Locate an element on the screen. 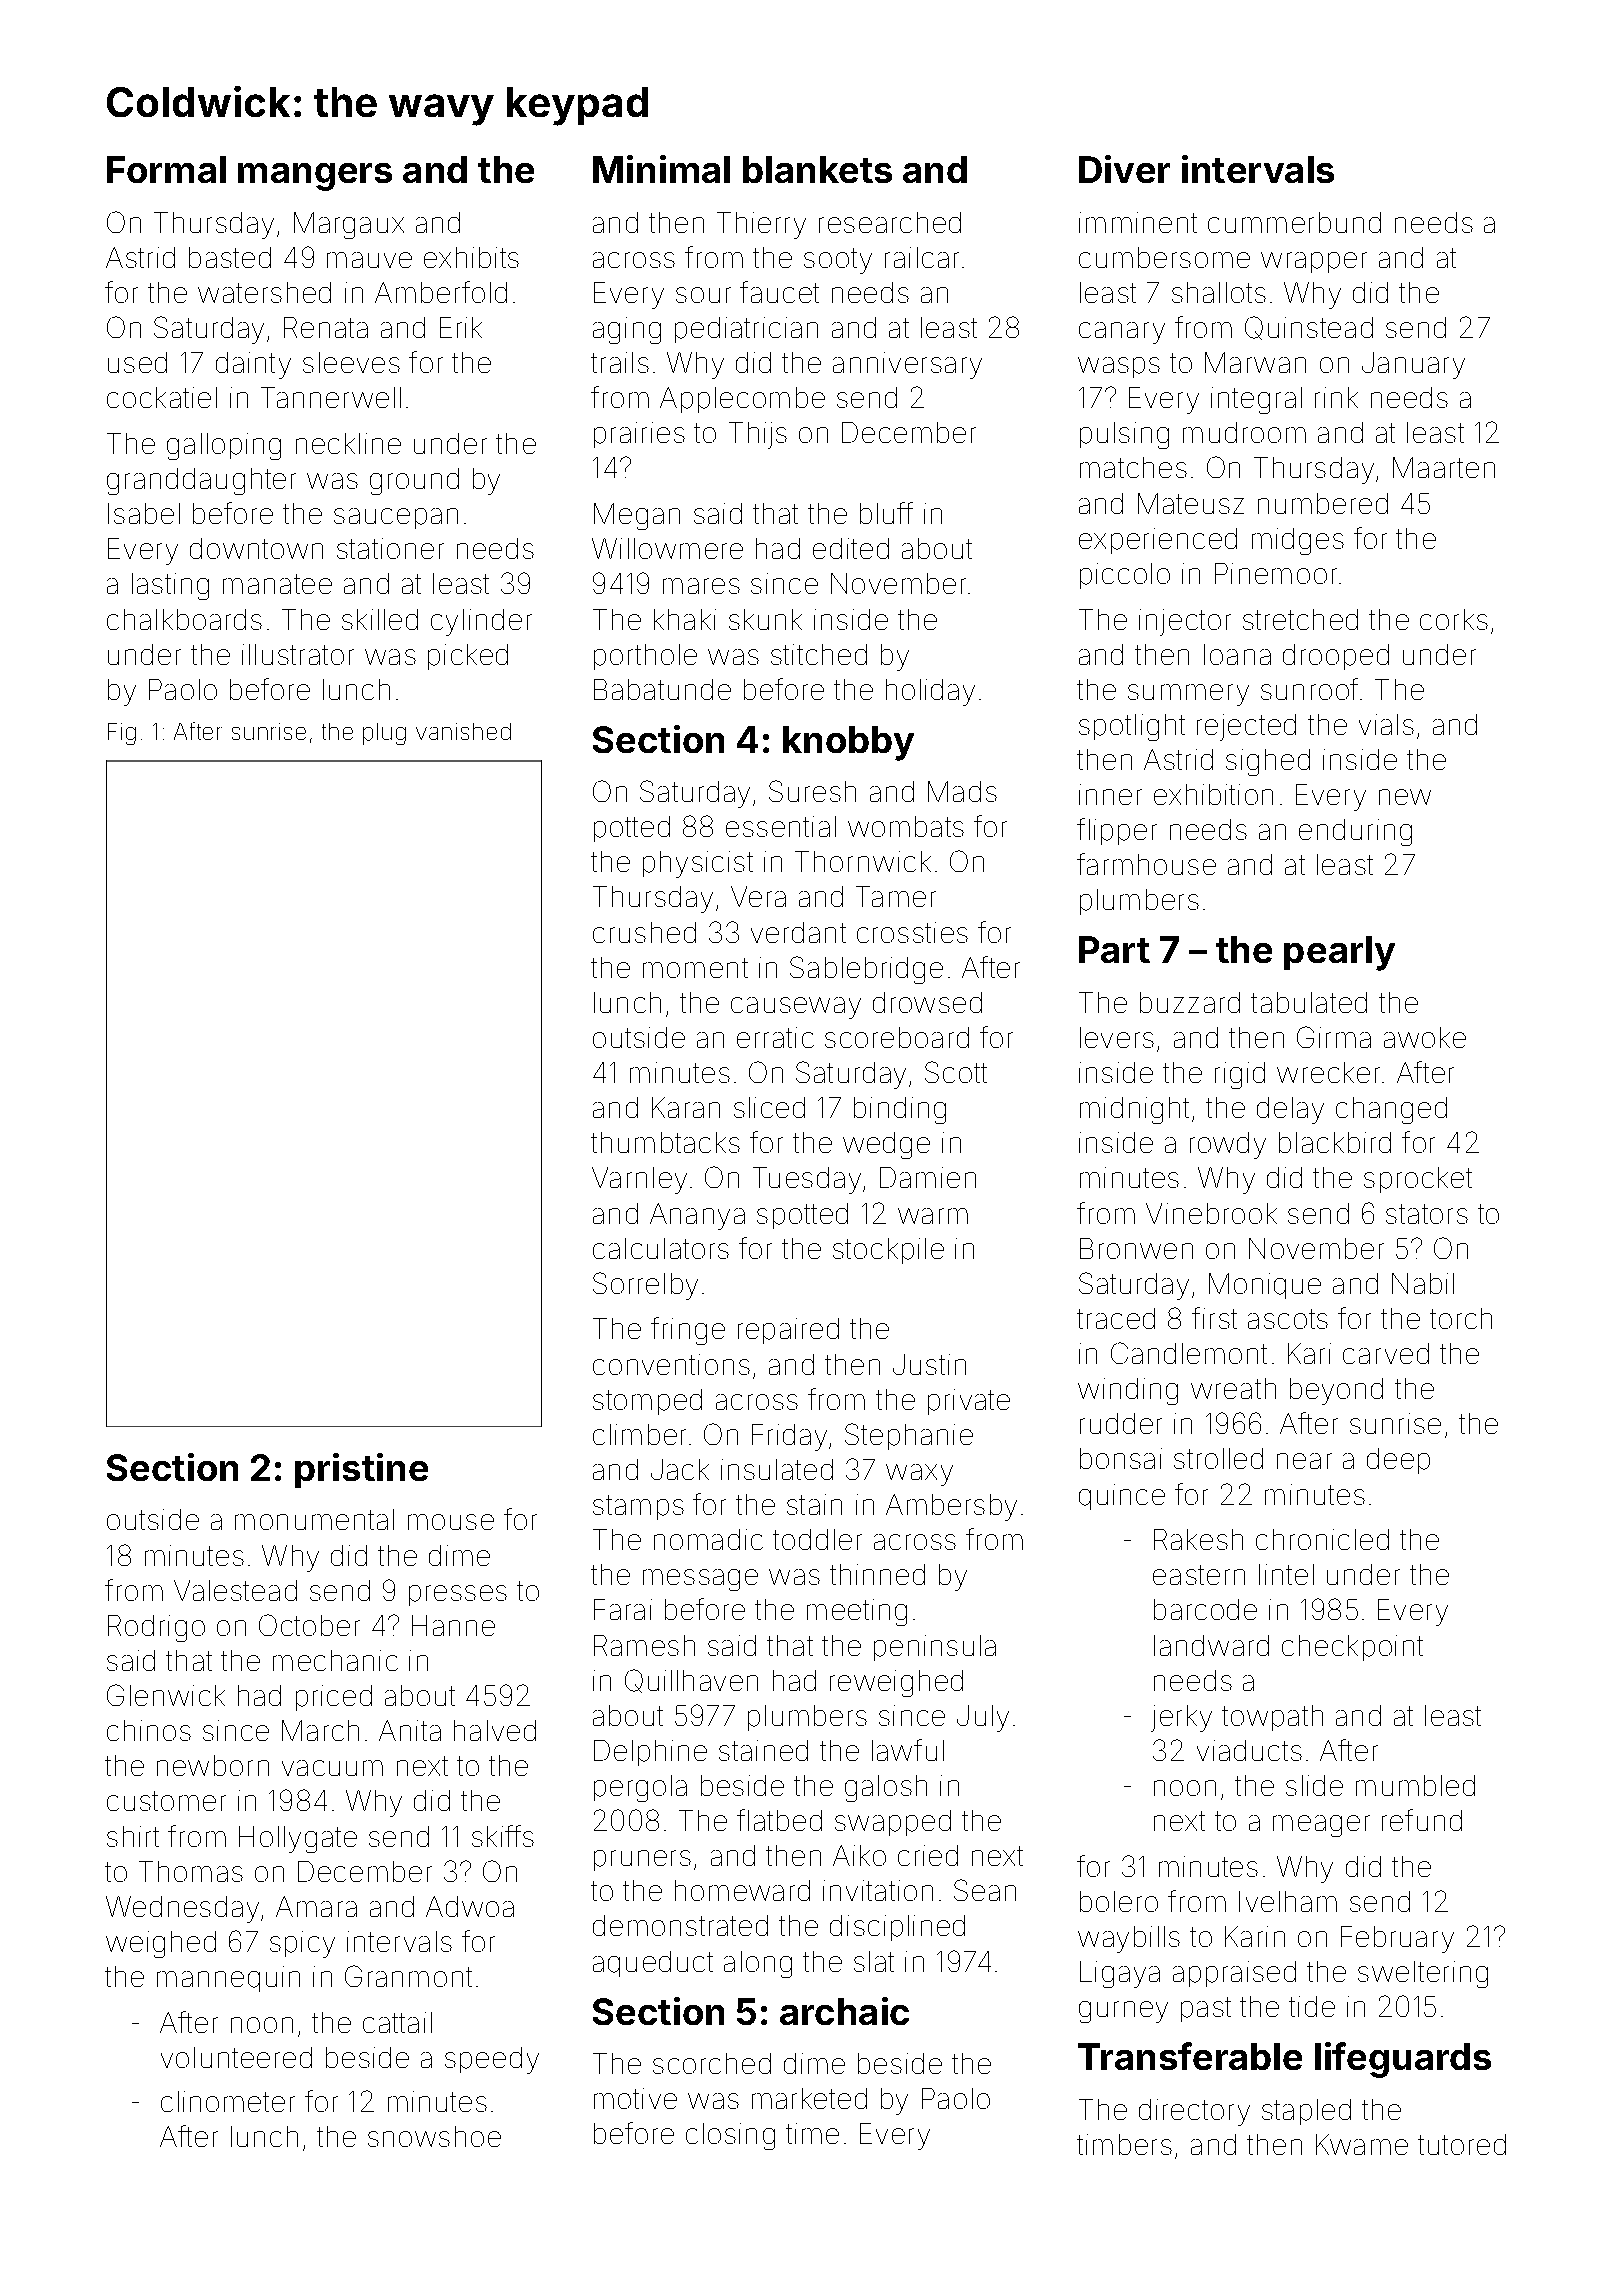 The image size is (1620, 2292). mangers is located at coordinates (315, 177).
